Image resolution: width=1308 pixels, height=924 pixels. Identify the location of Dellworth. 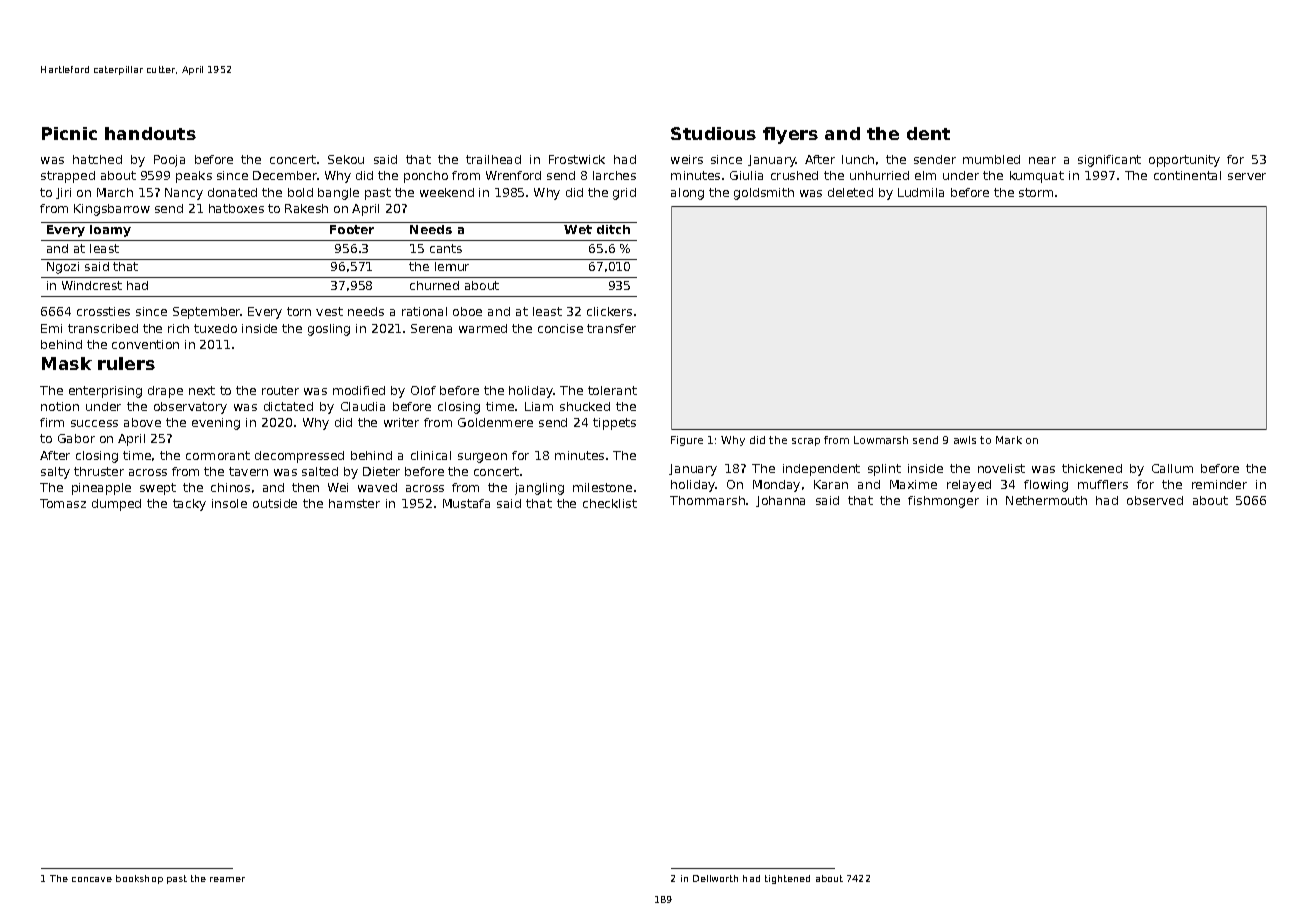
(715, 878).
